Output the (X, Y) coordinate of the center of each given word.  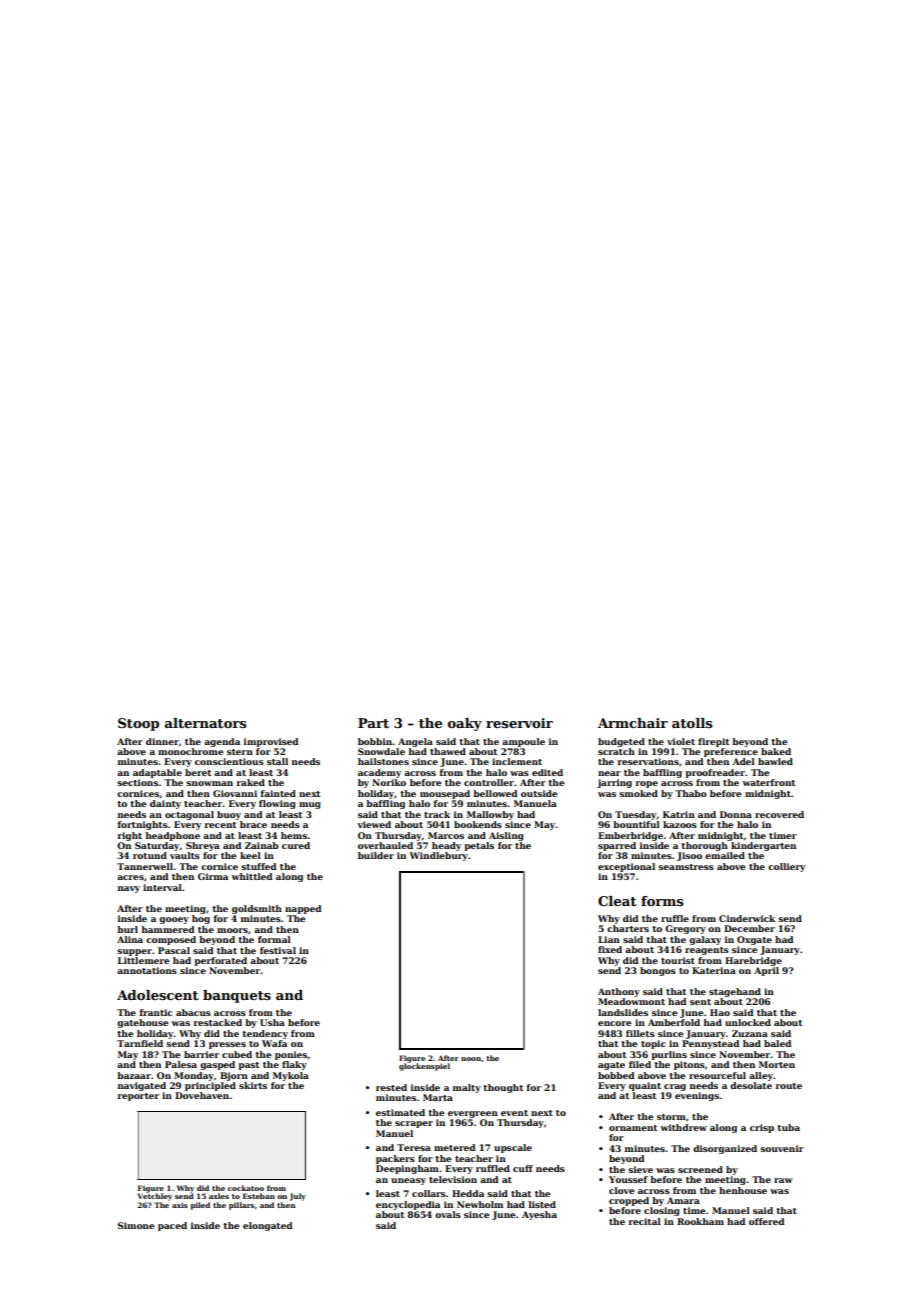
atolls (692, 723)
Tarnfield (140, 1043)
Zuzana (750, 1033)
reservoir (519, 723)
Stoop (138, 724)
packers (395, 1159)
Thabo (691, 793)
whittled (251, 876)
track (437, 814)
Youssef (628, 1179)
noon (471, 1059)
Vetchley (154, 1197)
